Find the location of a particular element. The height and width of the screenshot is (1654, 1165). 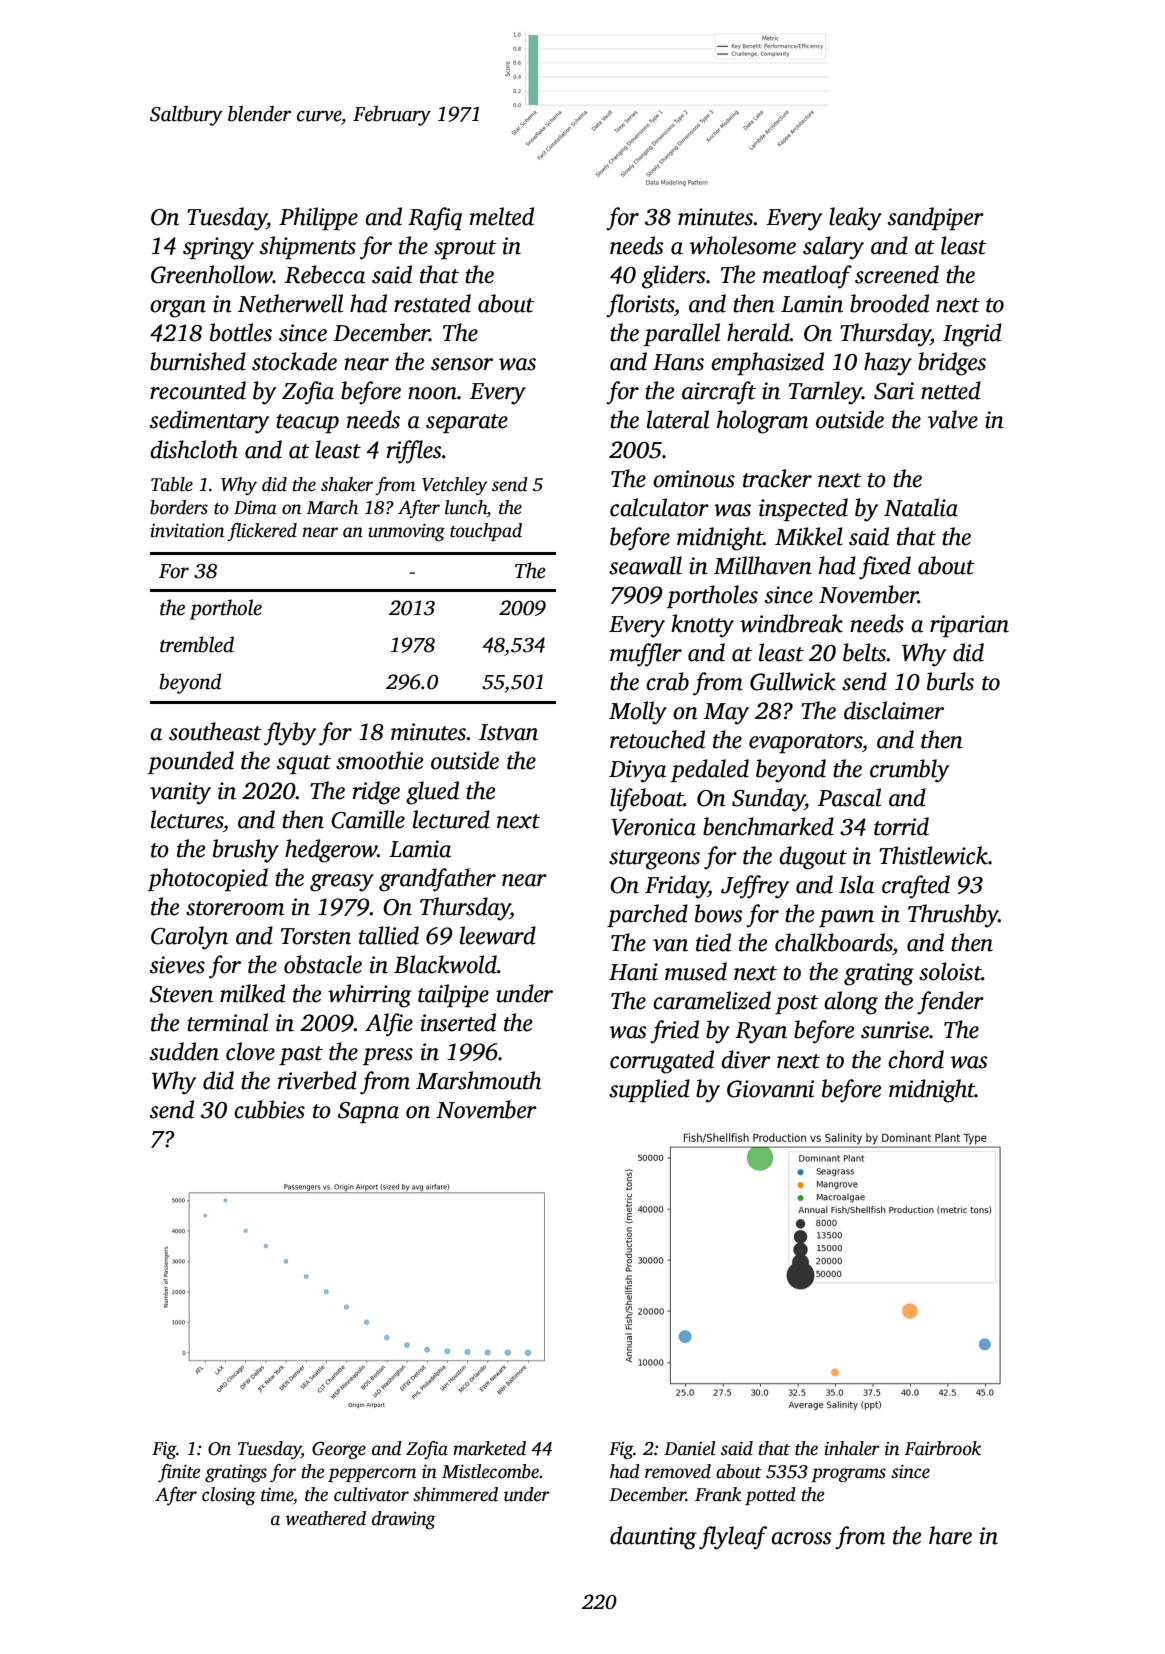

across is located at coordinates (801, 1538).
